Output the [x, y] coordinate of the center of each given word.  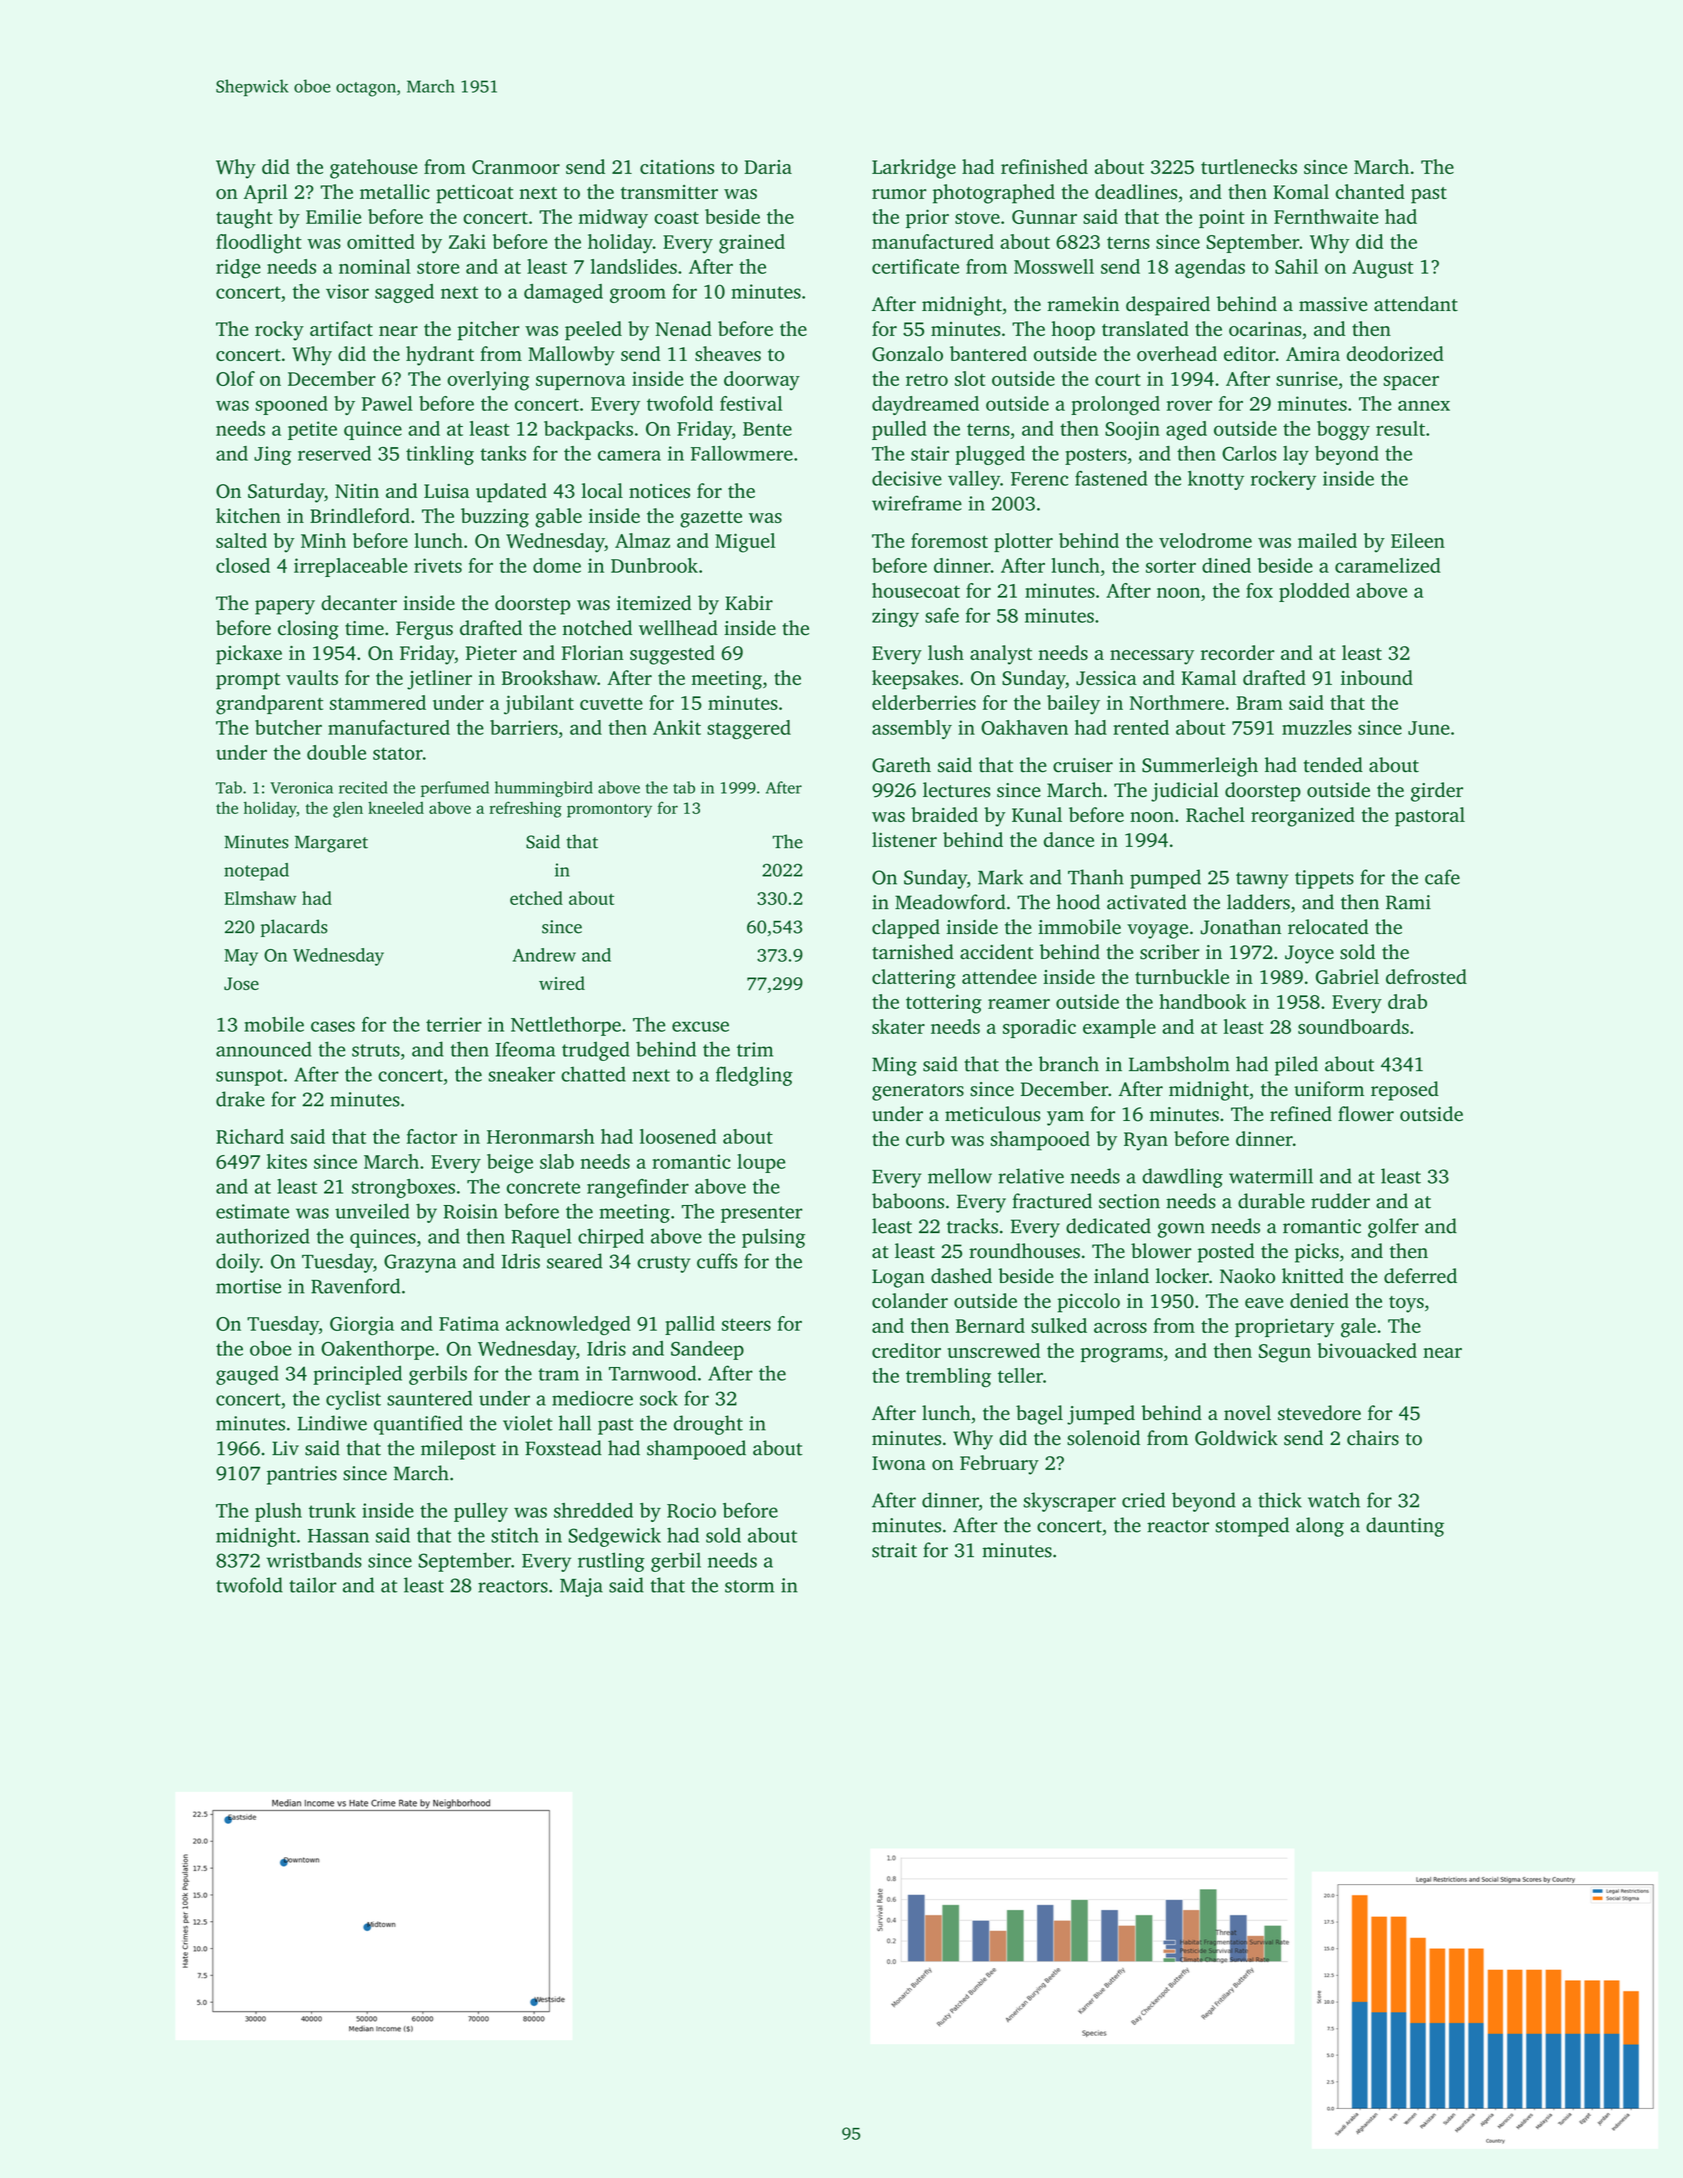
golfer [1393, 1228]
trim [755, 1049]
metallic [395, 191]
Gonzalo [907, 353]
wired [562, 983]
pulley [481, 1512]
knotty [1216, 480]
